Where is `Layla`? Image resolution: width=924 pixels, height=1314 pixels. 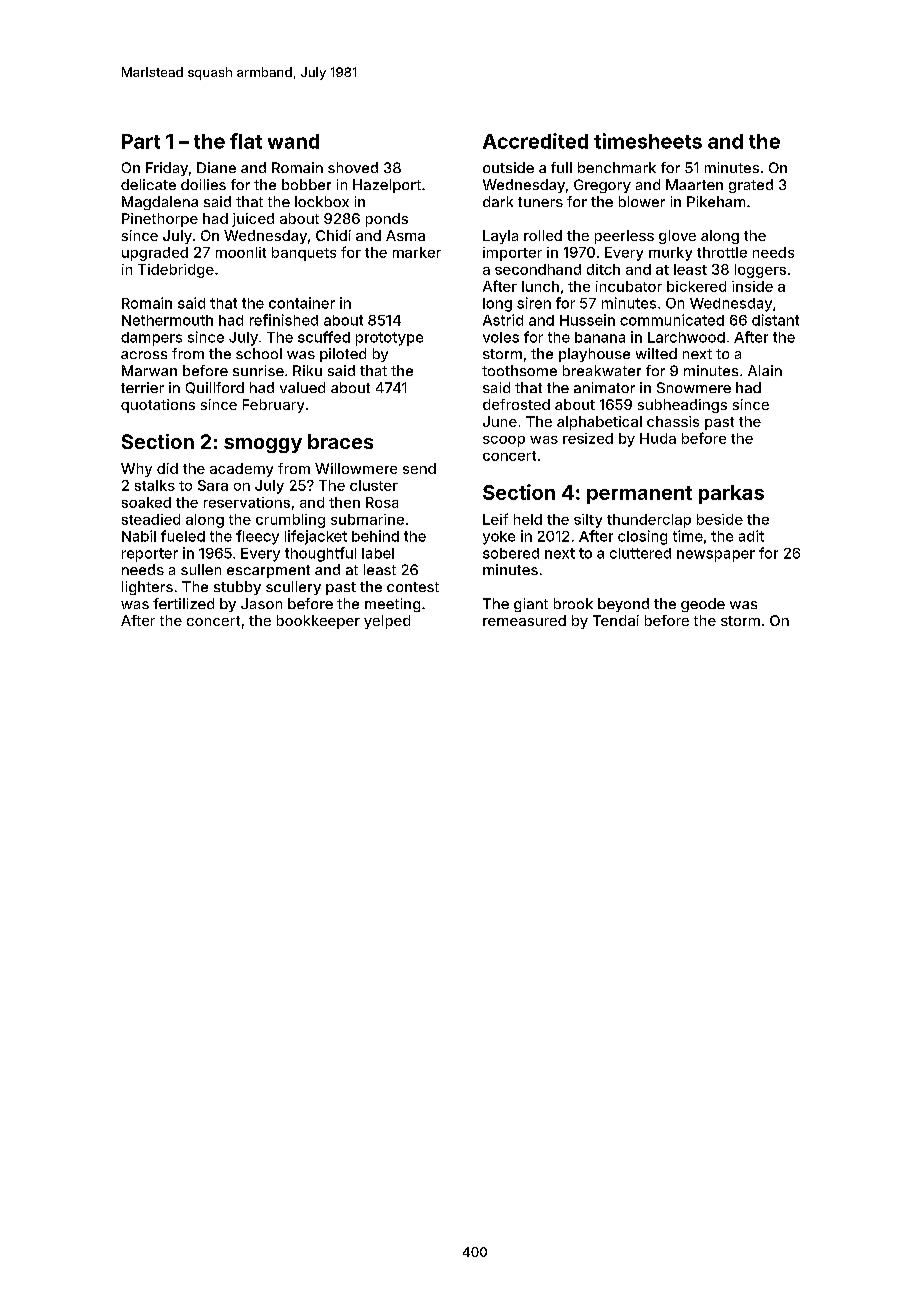
Layla is located at coordinates (500, 237).
